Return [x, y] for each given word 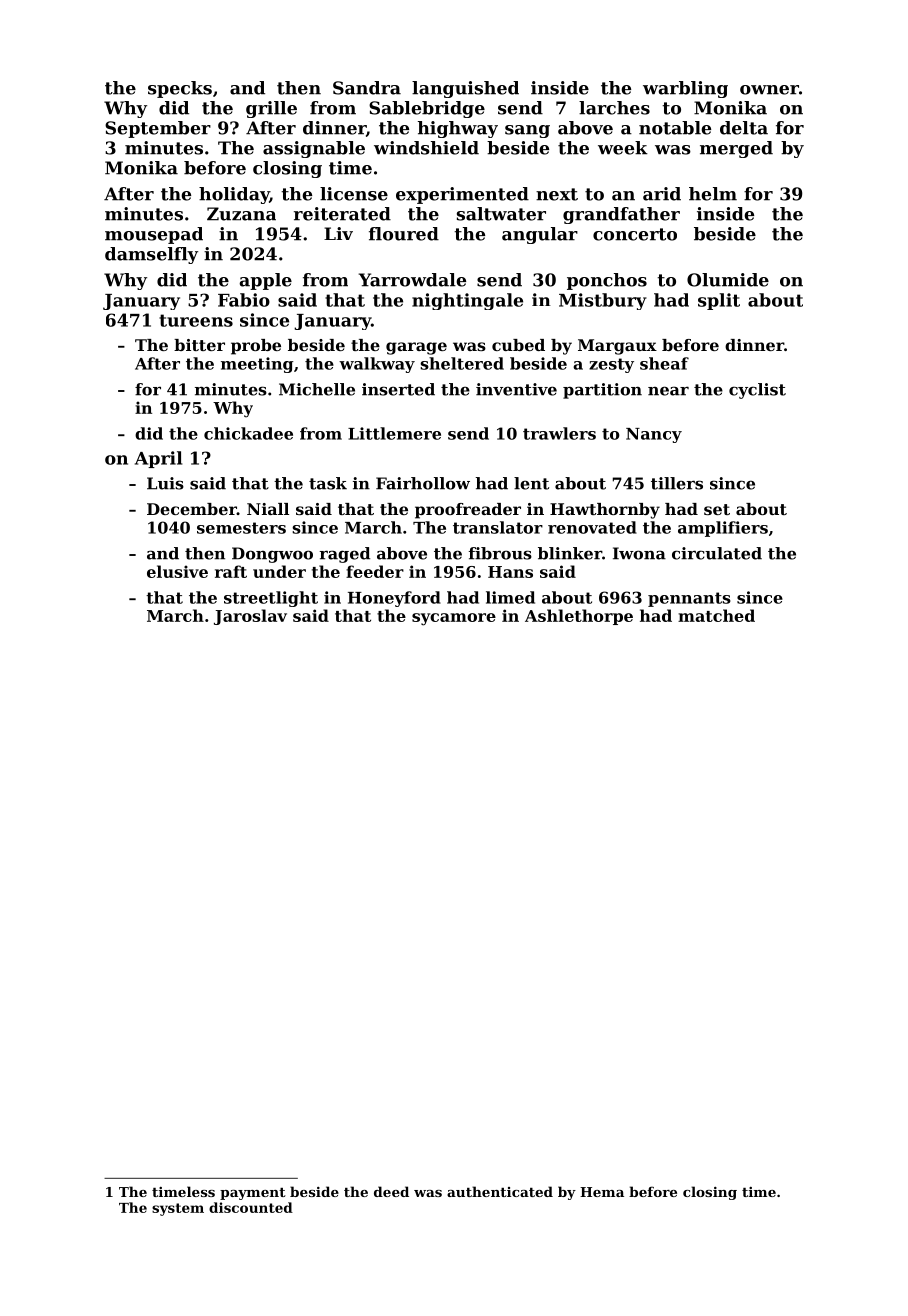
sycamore [454, 619]
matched [716, 615]
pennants [689, 599]
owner [769, 90]
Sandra [367, 88]
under [279, 571]
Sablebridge [427, 109]
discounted [251, 1207]
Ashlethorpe [579, 617]
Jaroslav [250, 617]
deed [391, 1191]
